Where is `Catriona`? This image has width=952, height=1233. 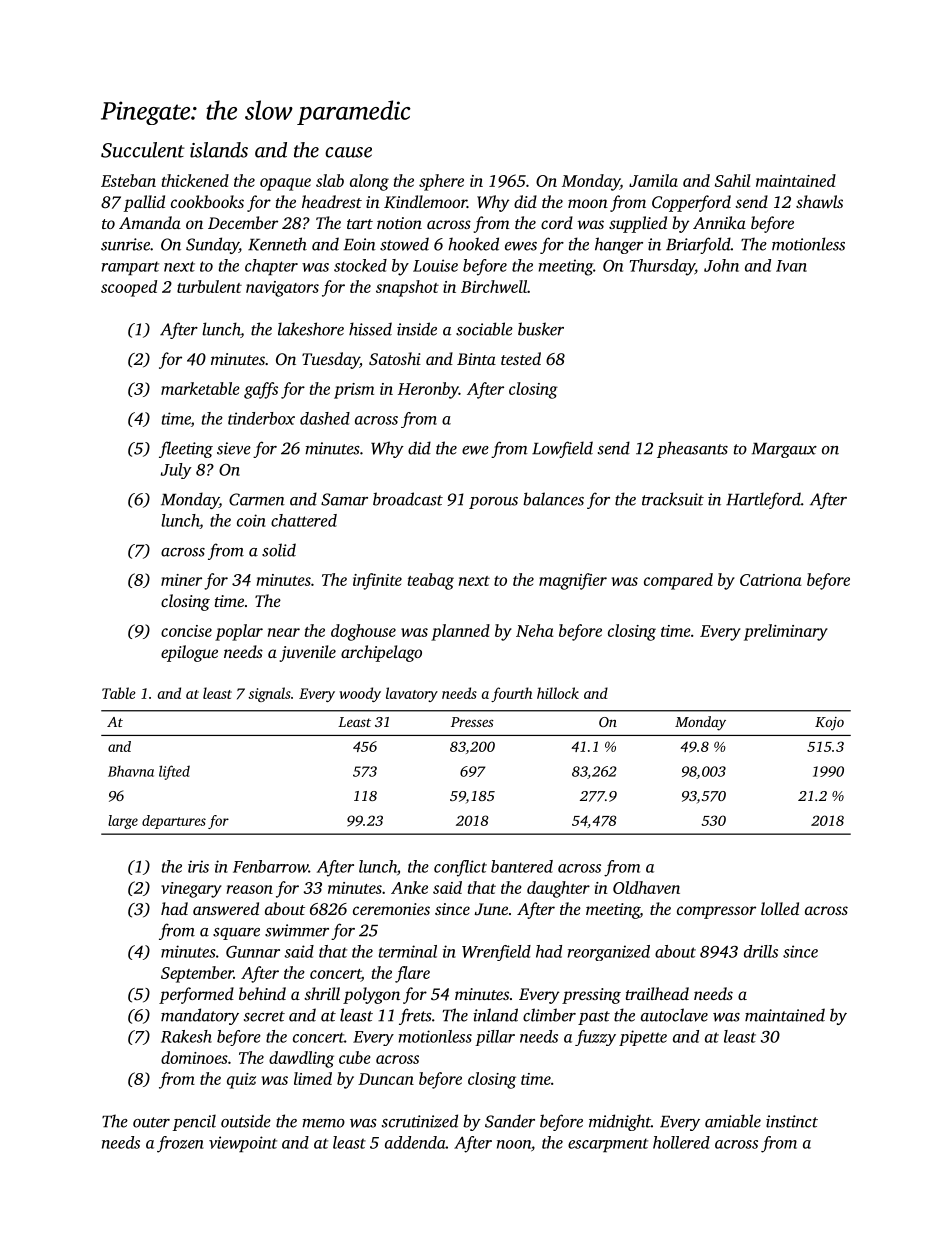
Catriona is located at coordinates (771, 580).
